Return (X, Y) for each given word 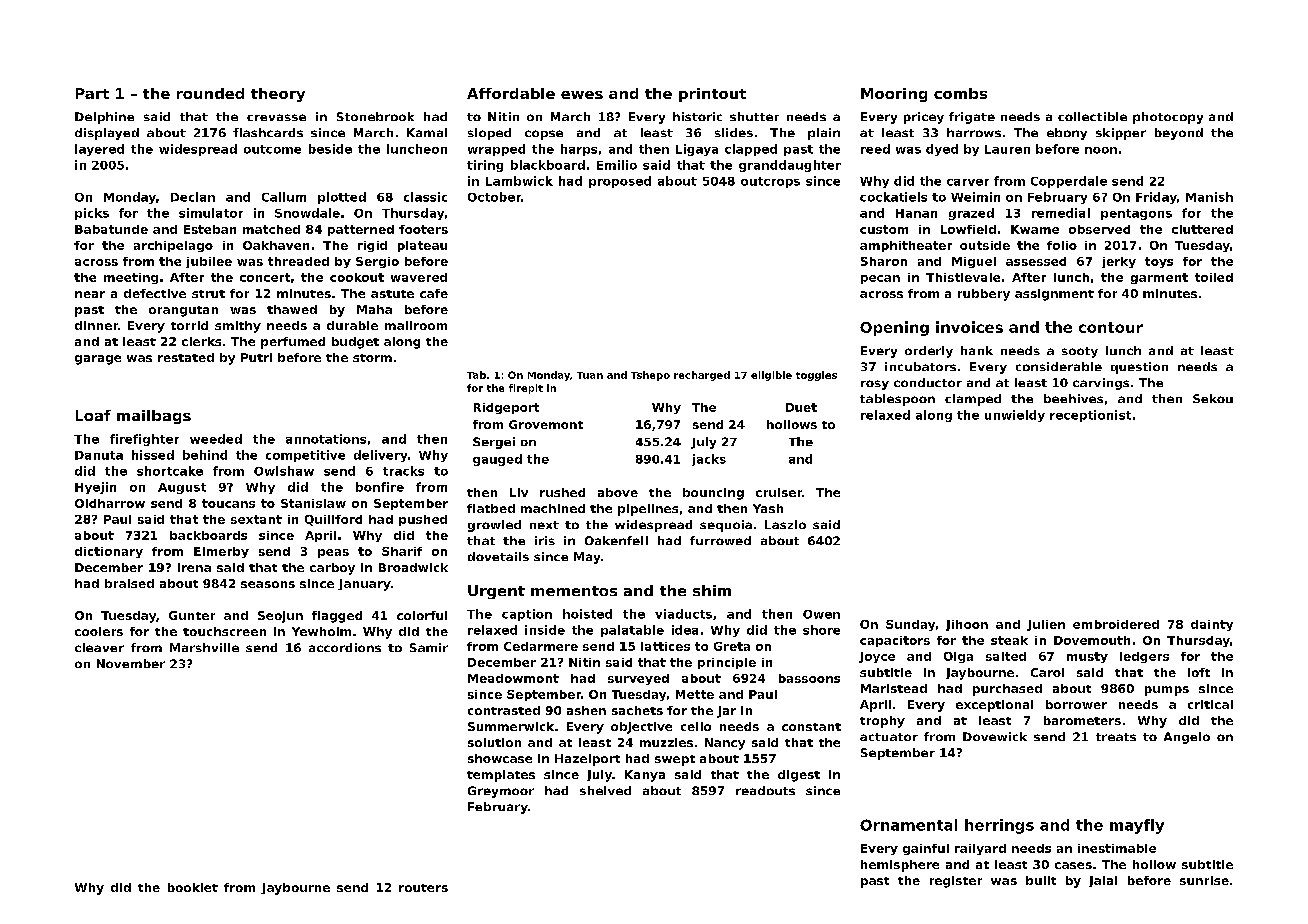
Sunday (910, 625)
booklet (193, 887)
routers (423, 888)
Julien (1046, 625)
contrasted (504, 710)
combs (960, 93)
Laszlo (785, 524)
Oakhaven (276, 245)
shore (821, 630)
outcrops (770, 182)
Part (92, 93)
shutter (754, 116)
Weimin (975, 197)
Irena (194, 567)
